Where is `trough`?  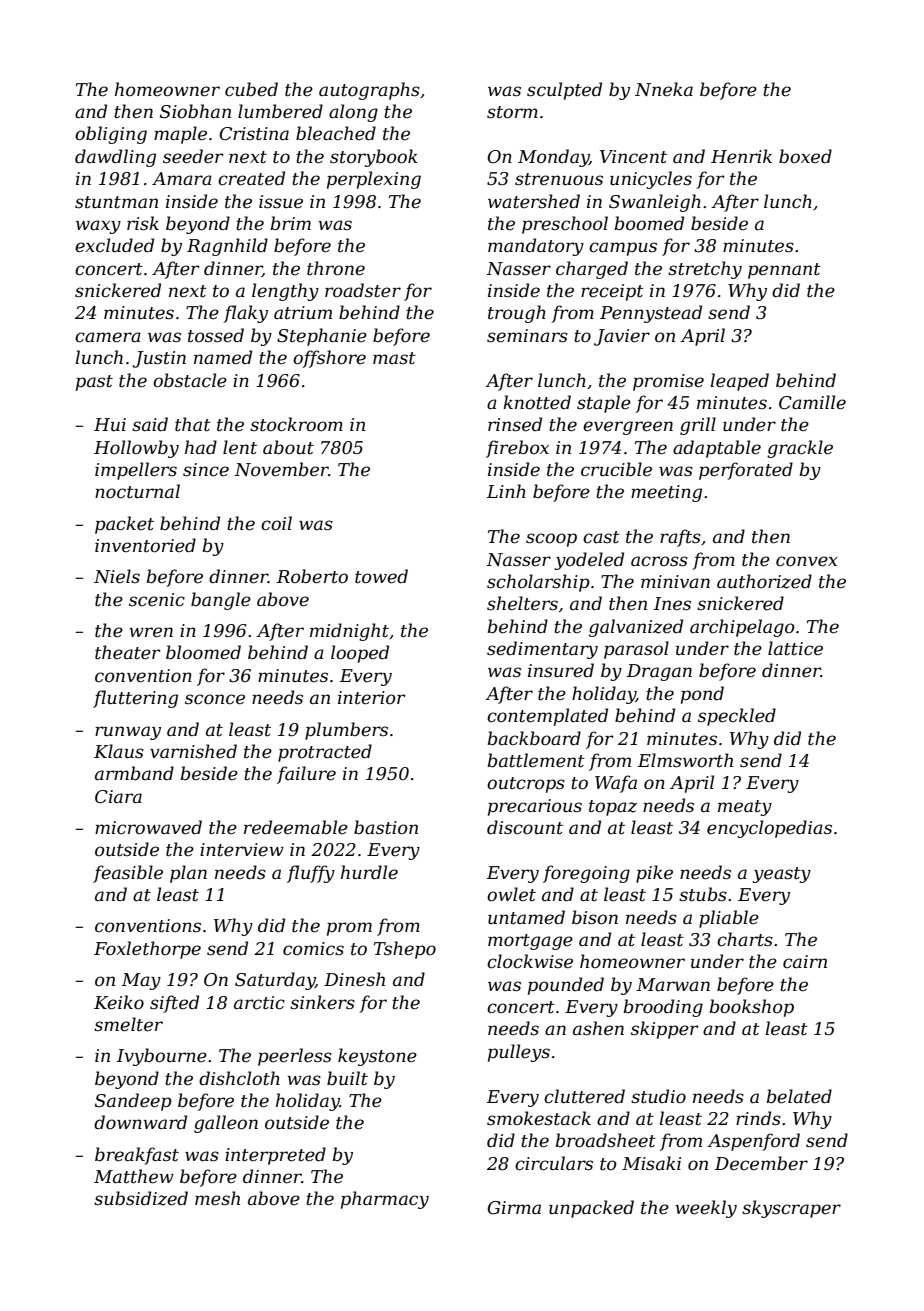 trough is located at coordinates (517, 314).
